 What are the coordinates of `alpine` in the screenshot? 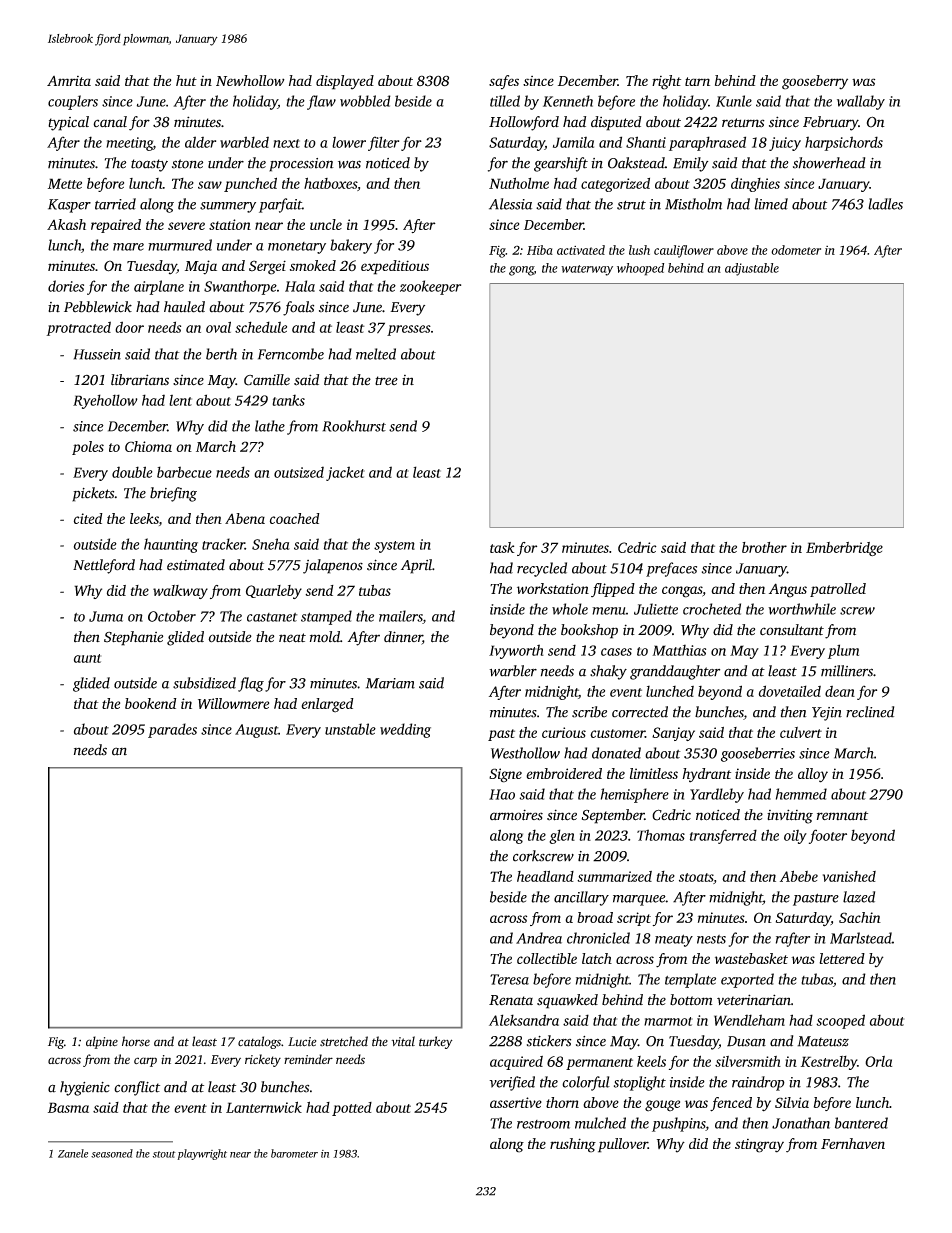 It's located at (102, 1042).
